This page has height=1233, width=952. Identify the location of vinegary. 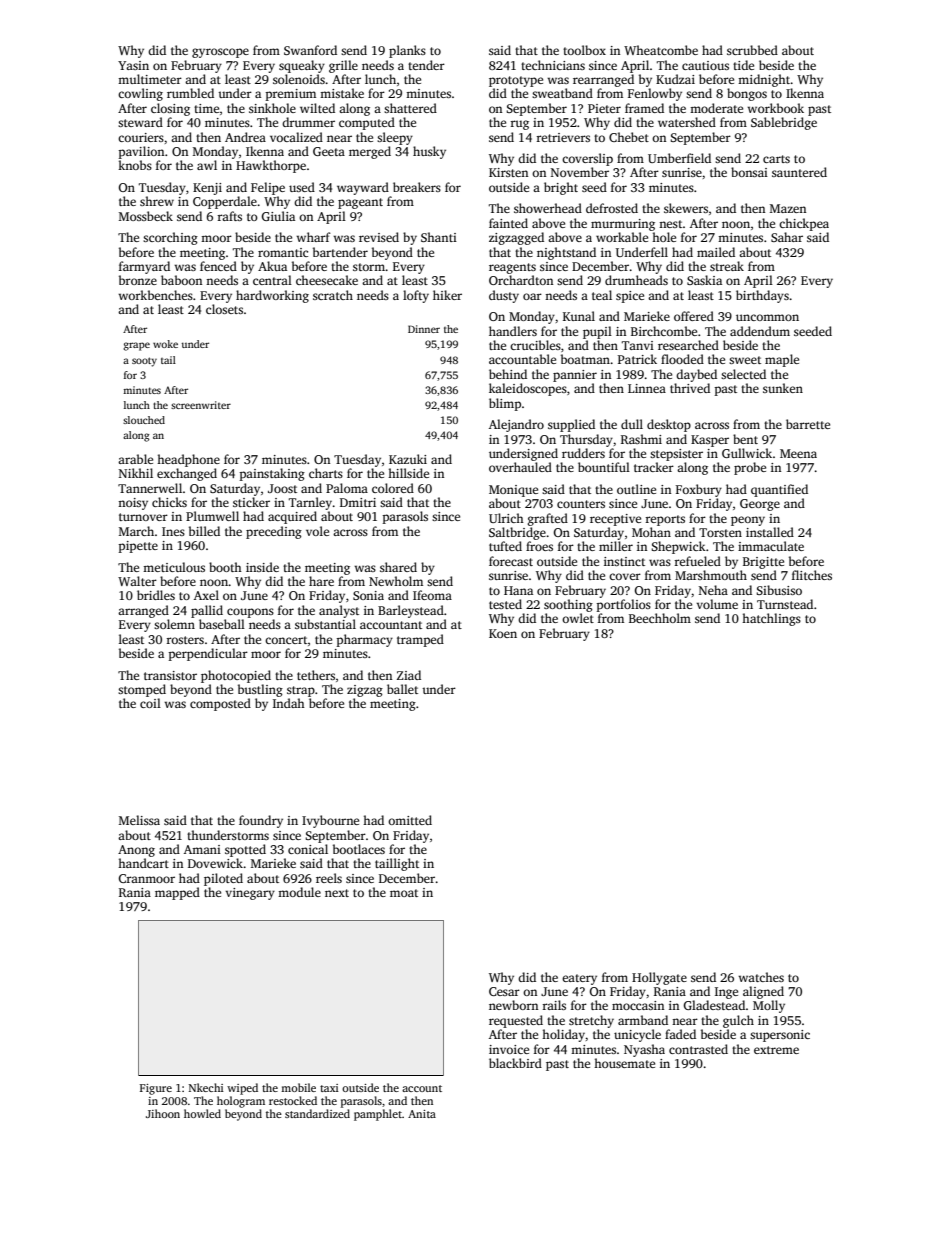
(250, 894).
